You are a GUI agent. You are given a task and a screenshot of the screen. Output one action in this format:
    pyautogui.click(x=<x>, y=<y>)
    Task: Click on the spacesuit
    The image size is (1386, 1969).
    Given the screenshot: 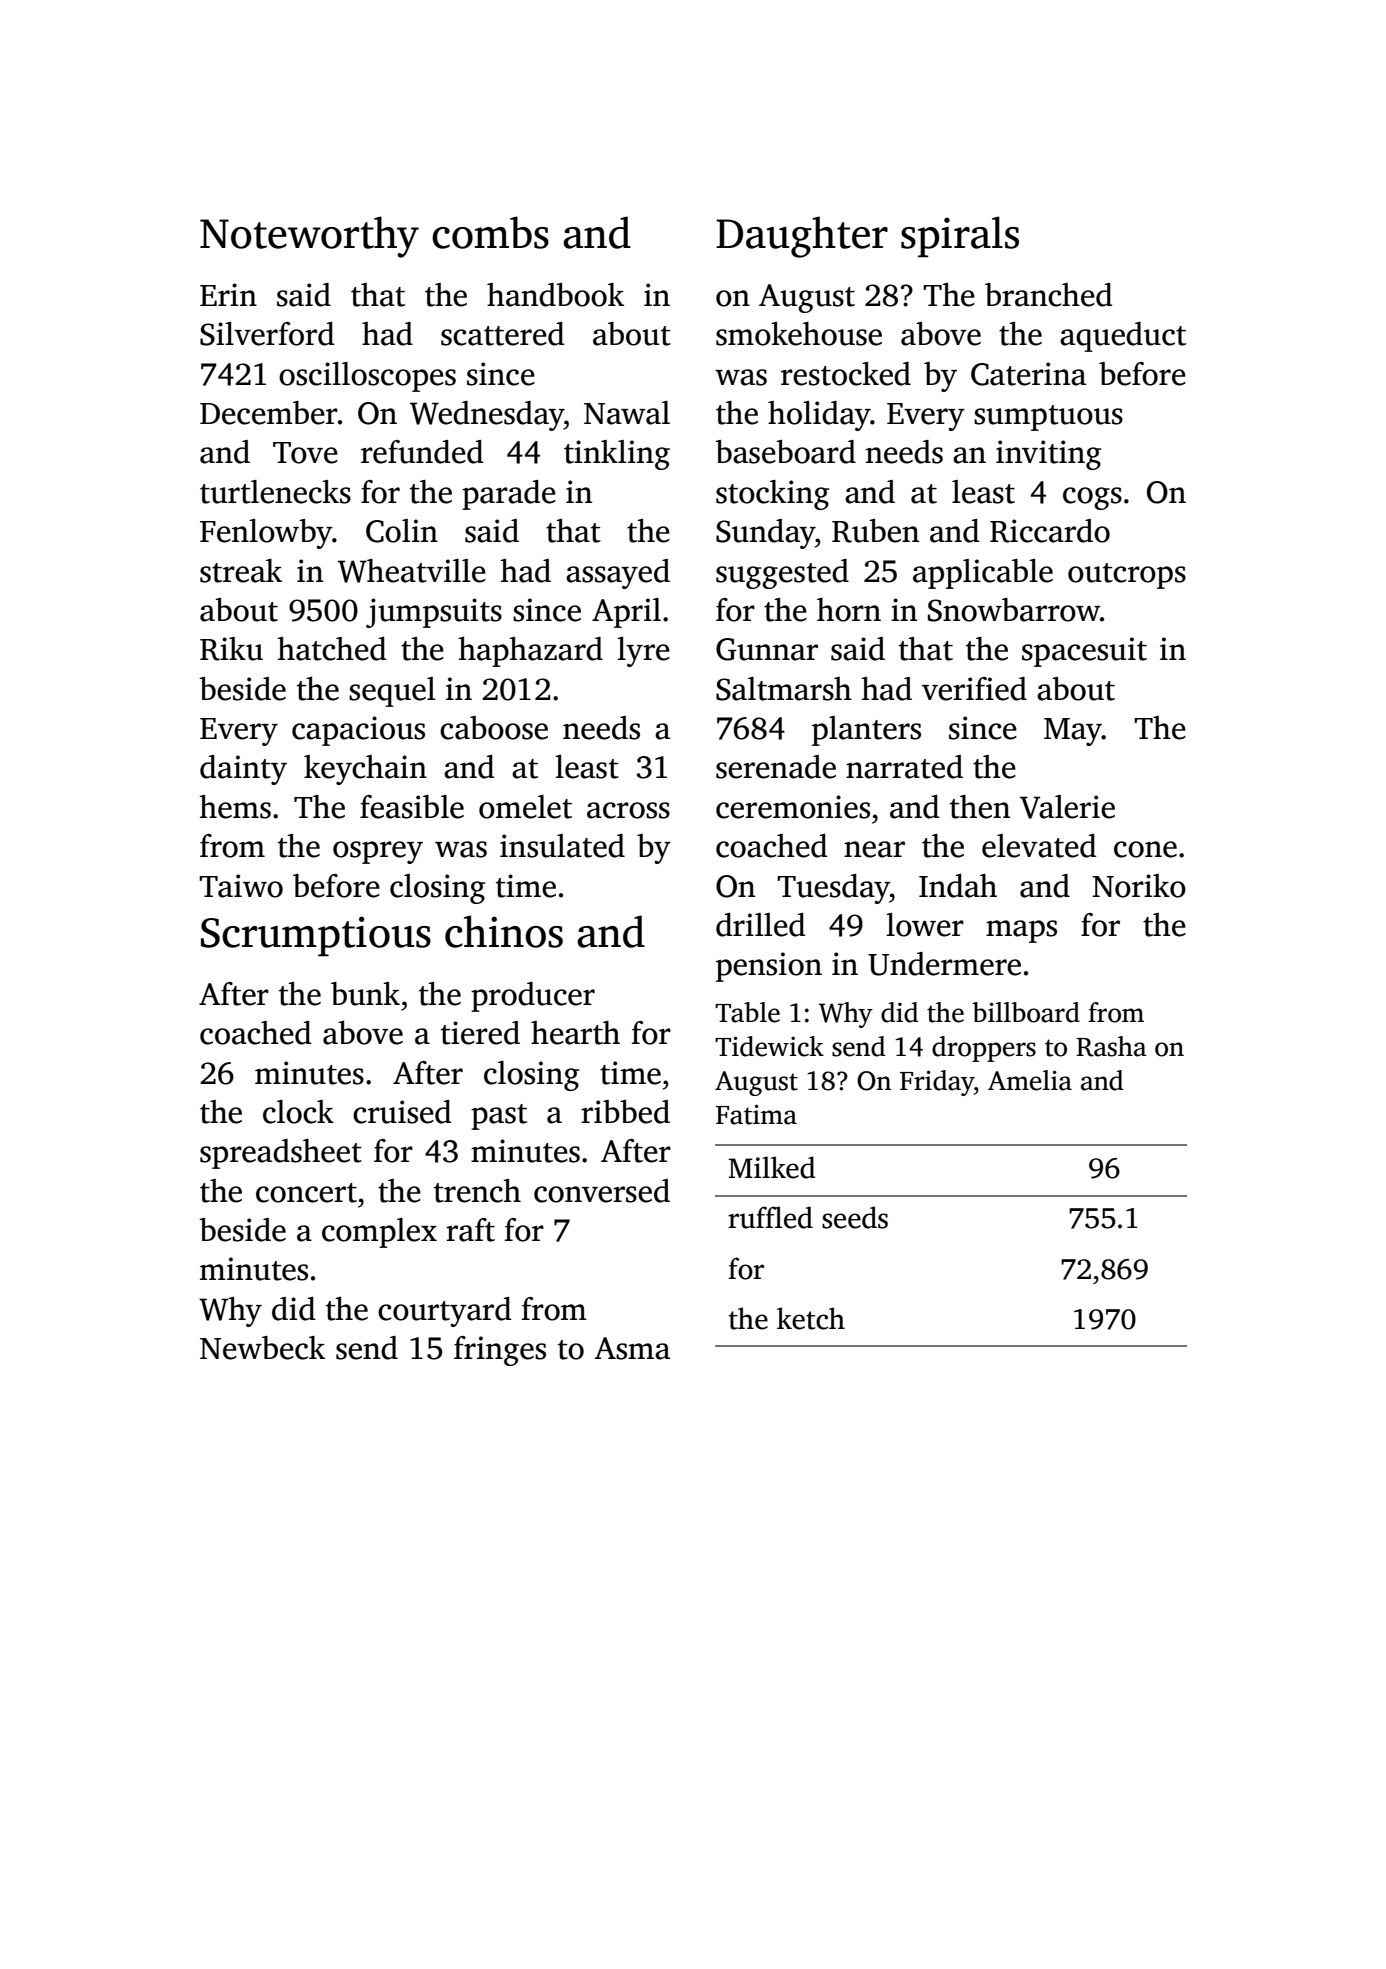 What is the action you would take?
    pyautogui.click(x=1084, y=652)
